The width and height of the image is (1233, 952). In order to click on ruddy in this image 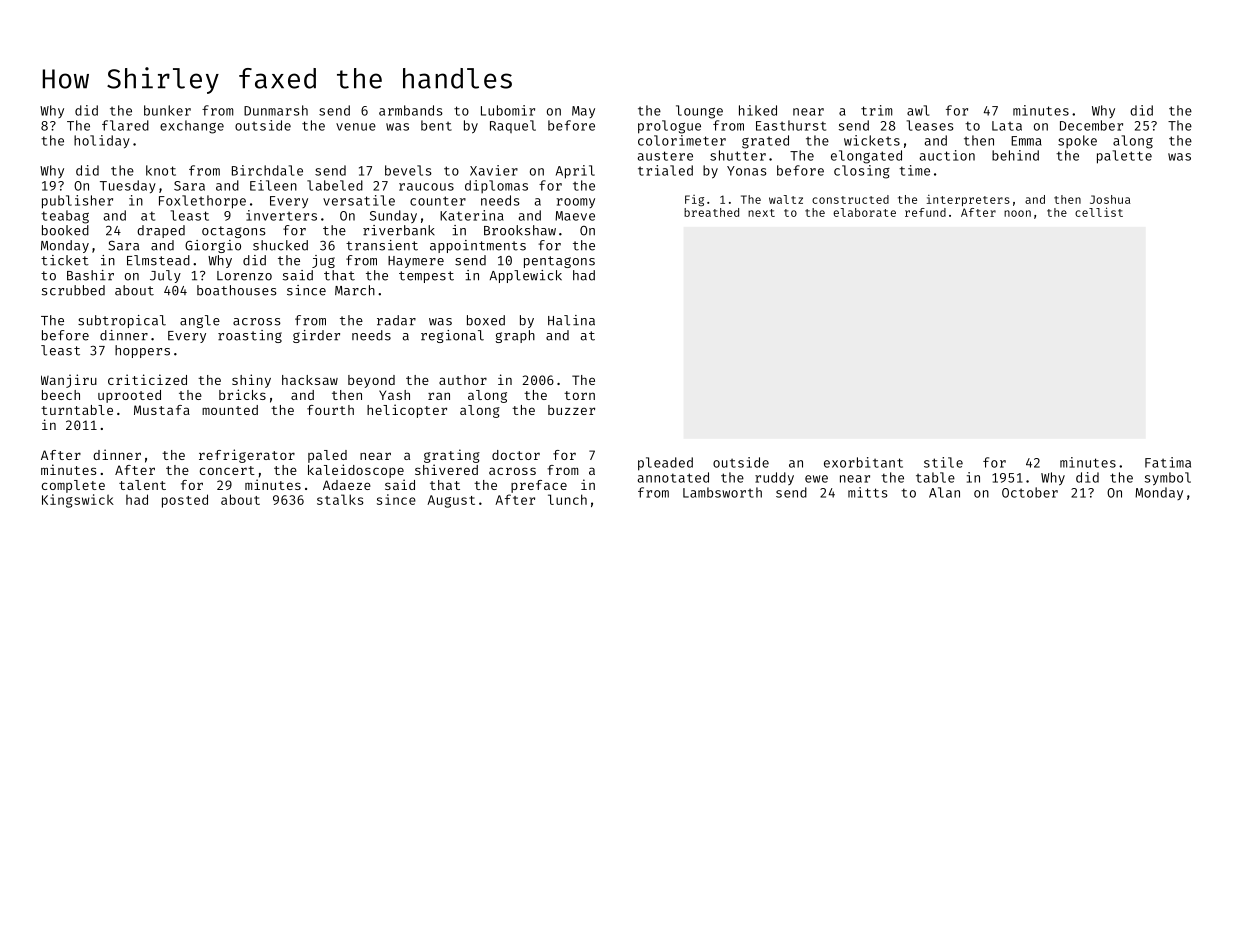, I will do `click(774, 478)`.
